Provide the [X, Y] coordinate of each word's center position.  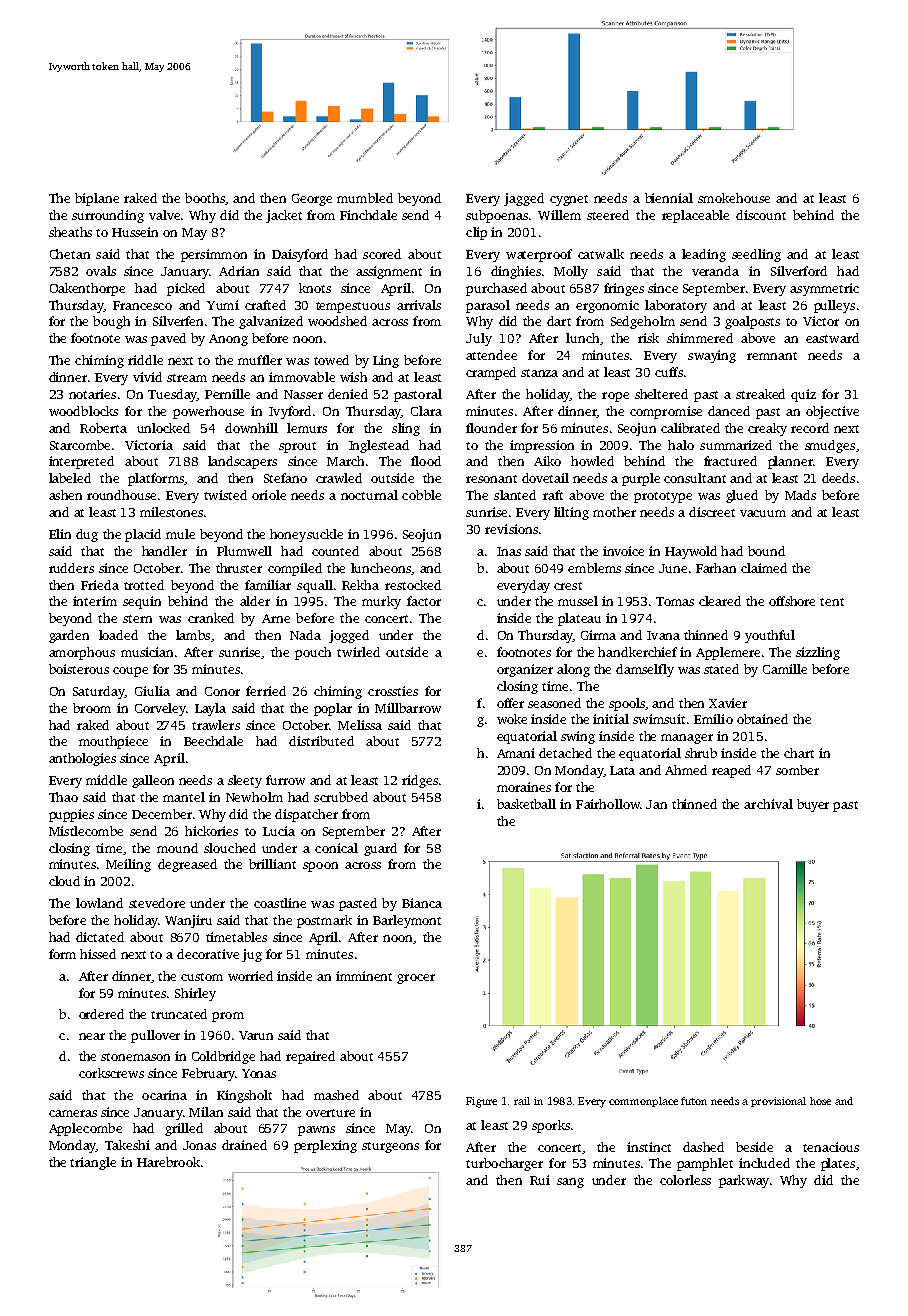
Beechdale [213, 741]
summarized [736, 445]
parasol [488, 306]
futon [694, 1101]
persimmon [214, 255]
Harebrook [168, 1162]
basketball [526, 804]
